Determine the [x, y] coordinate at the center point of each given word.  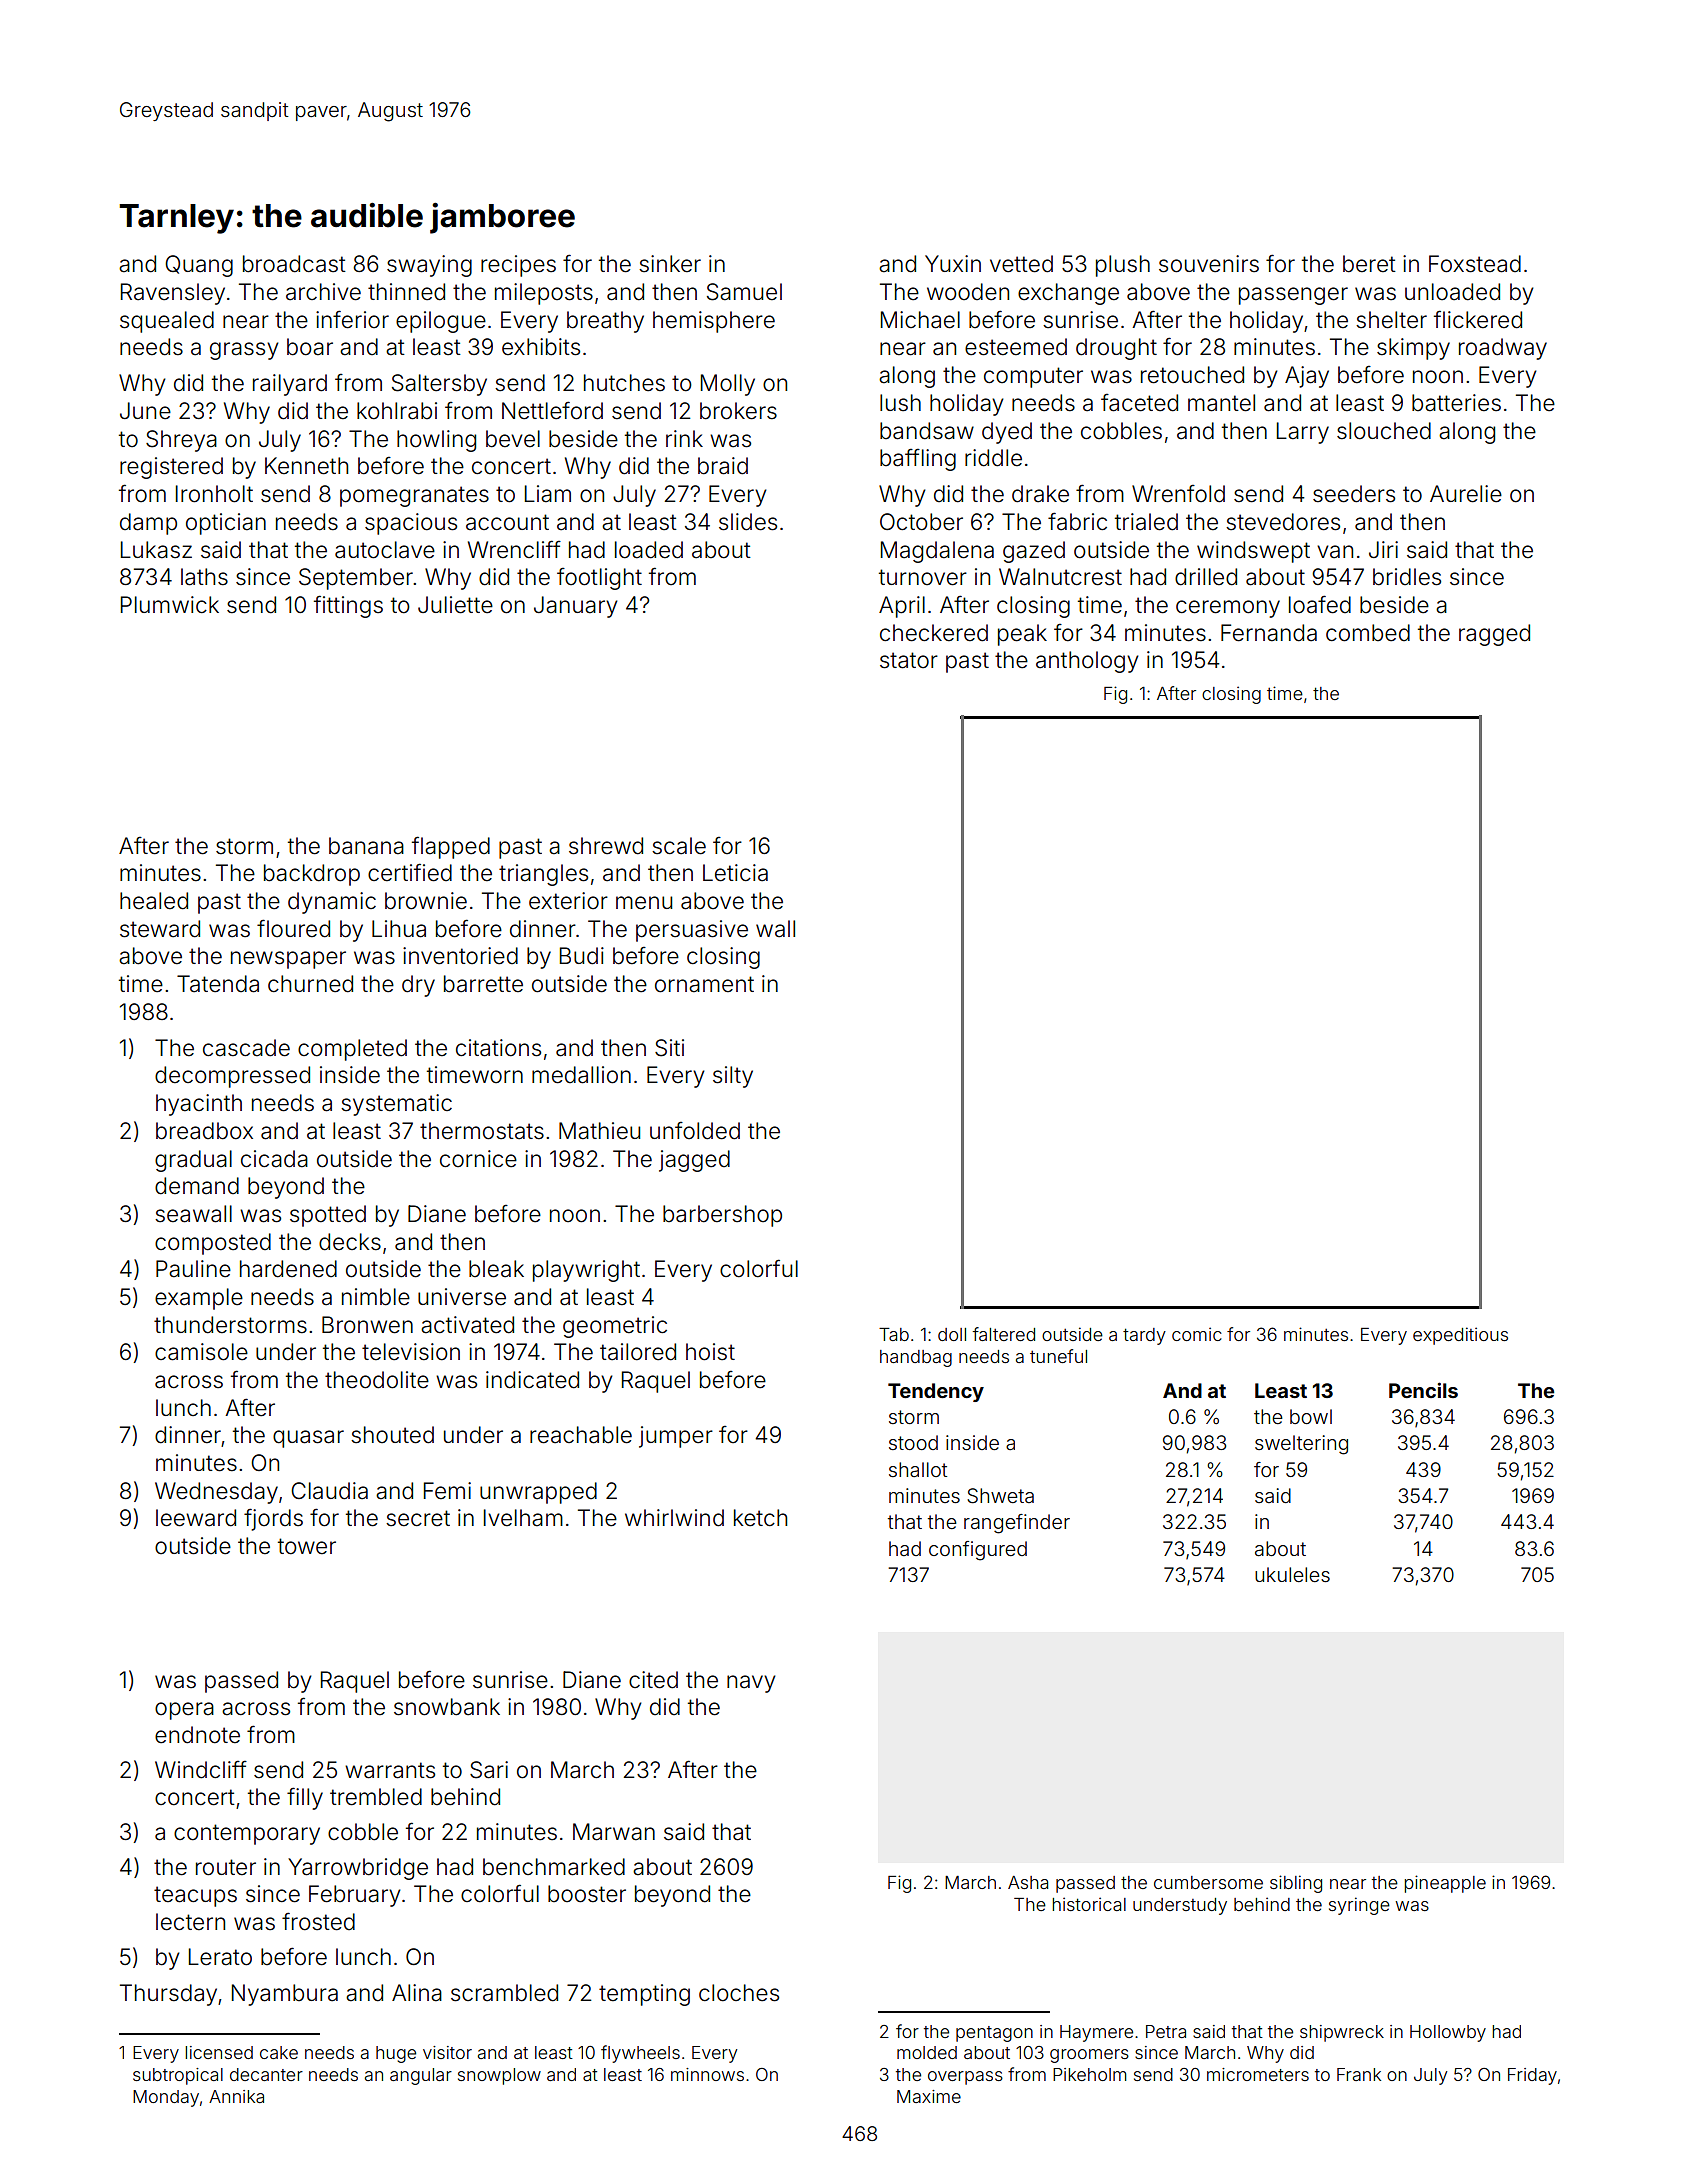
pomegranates [414, 496]
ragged [1494, 635]
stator [909, 660]
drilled [1206, 577]
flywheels [640, 2054]
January [576, 607]
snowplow [499, 2076]
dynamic [332, 903]
